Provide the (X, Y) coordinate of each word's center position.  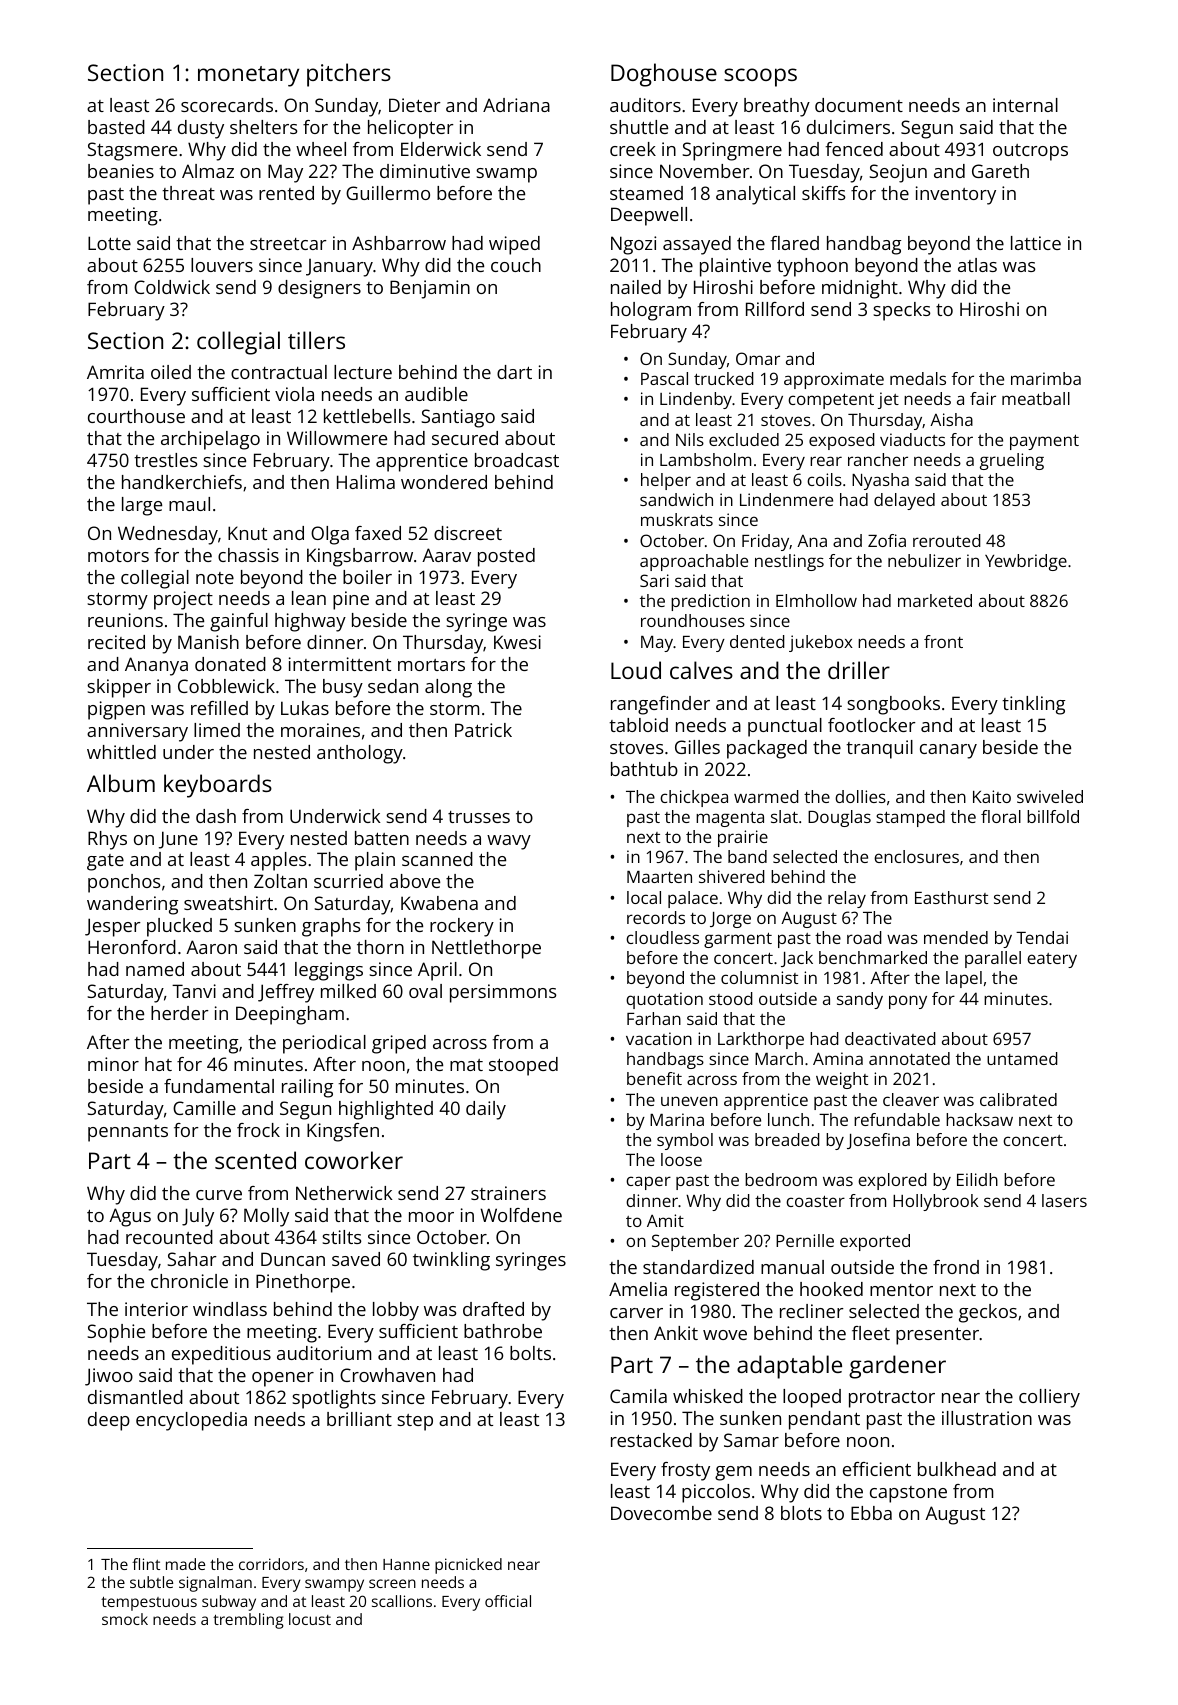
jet (888, 400)
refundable (897, 1119)
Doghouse (664, 75)
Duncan (293, 1259)
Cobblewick (226, 686)
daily (486, 1110)
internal (1025, 105)
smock (125, 1619)
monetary (248, 76)
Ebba (871, 1513)
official (508, 1601)
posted (506, 557)
